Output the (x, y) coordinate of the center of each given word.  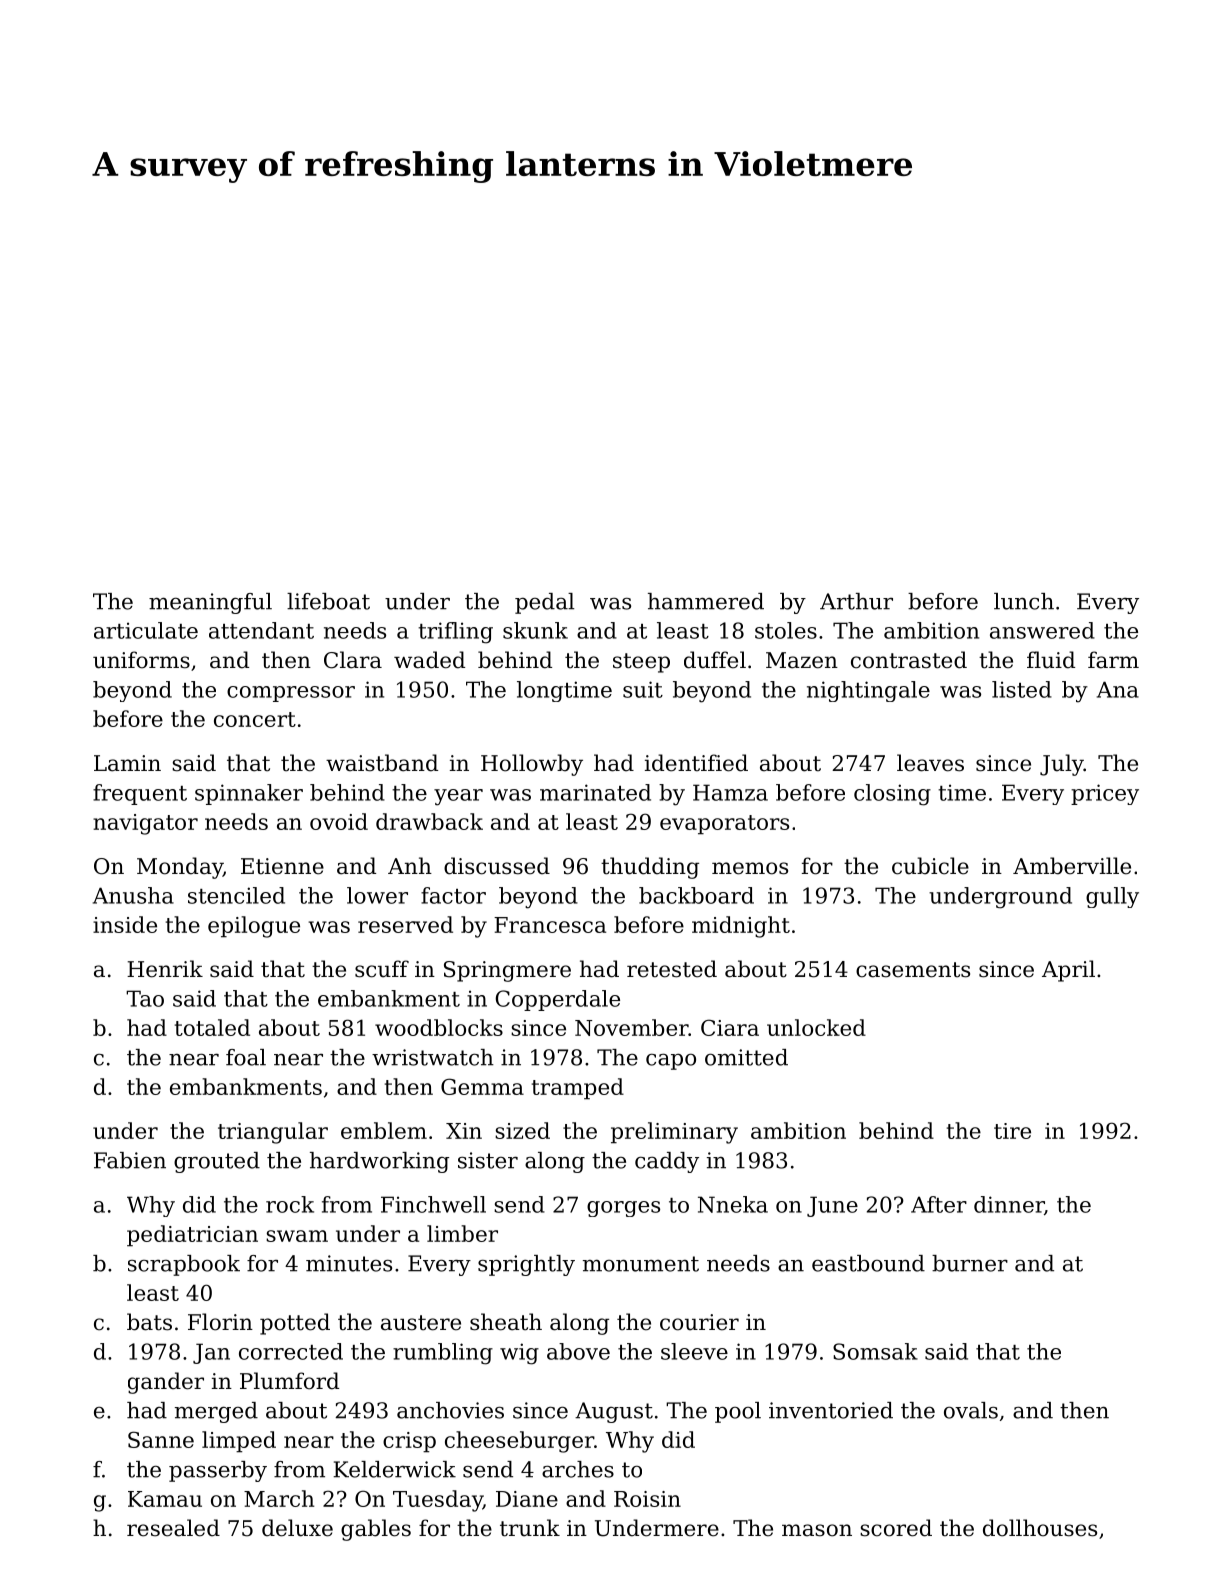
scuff (382, 969)
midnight (741, 927)
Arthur (856, 601)
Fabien (130, 1160)
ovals (971, 1410)
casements (913, 970)
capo (671, 1061)
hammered (706, 601)
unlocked (816, 1027)
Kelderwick (394, 1469)
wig (519, 1354)
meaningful (210, 603)
